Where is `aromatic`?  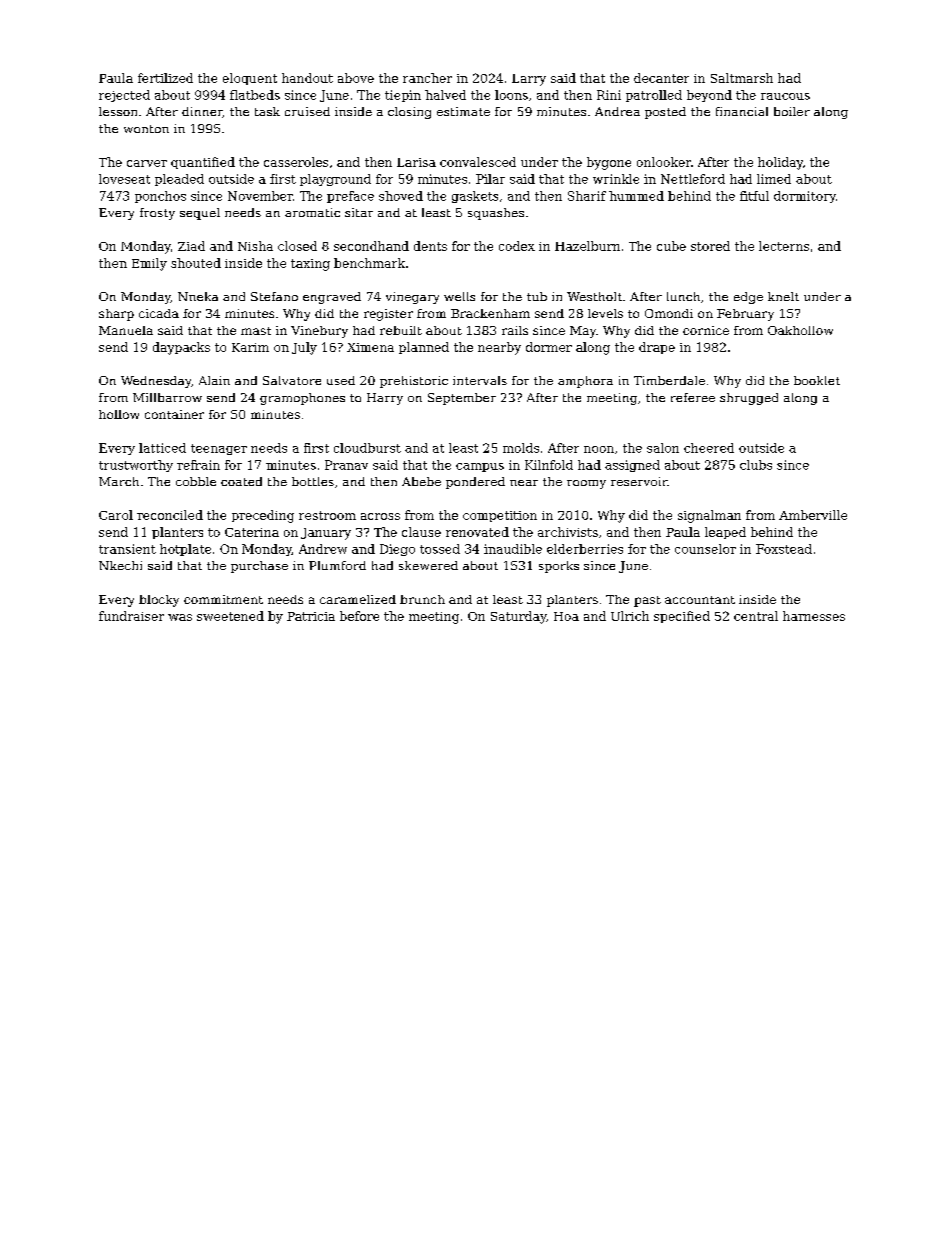 aromatic is located at coordinates (312, 212).
